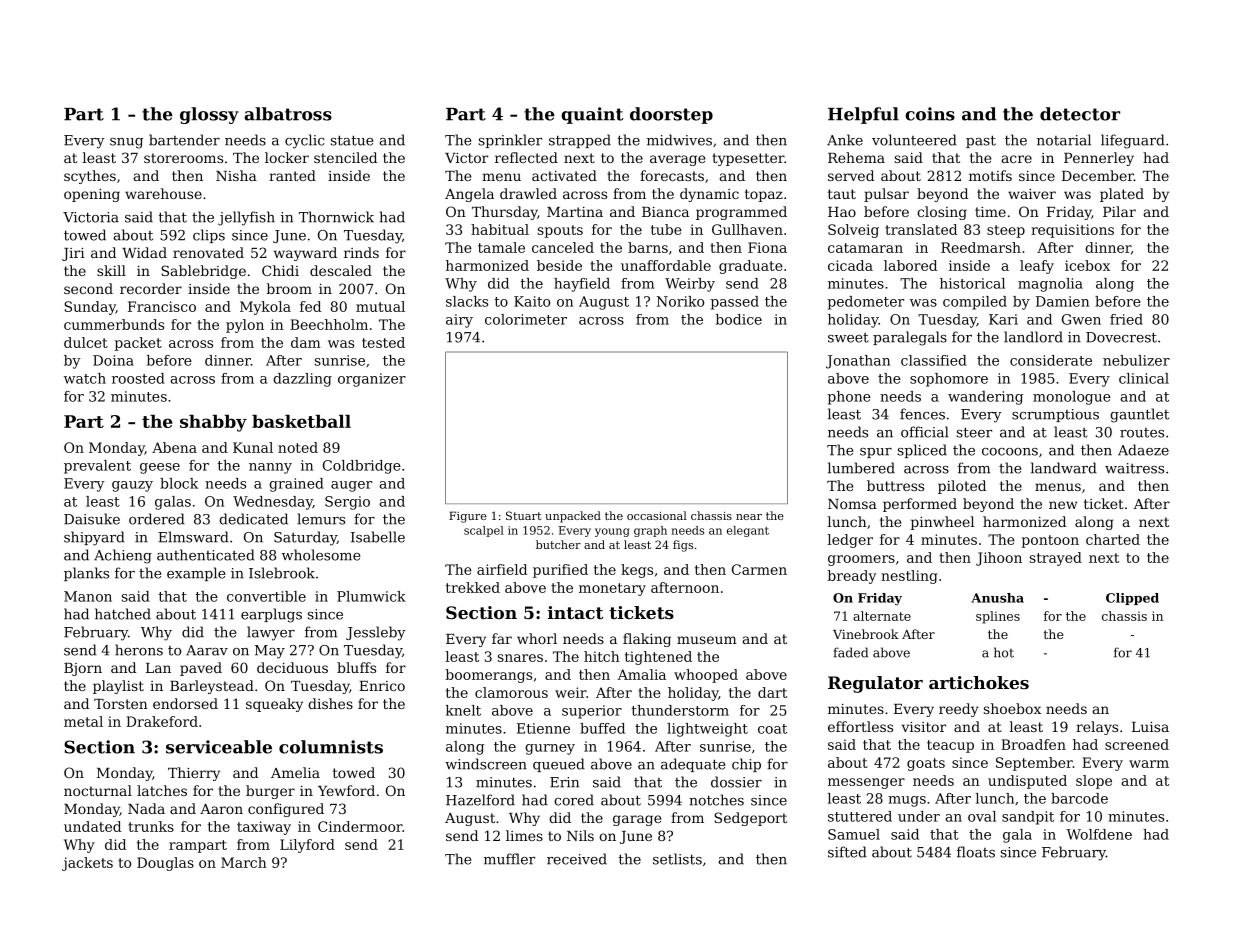 The width and height of the page is (1233, 952). Describe the element at coordinates (163, 193) in the page. I see `warehouse` at that location.
